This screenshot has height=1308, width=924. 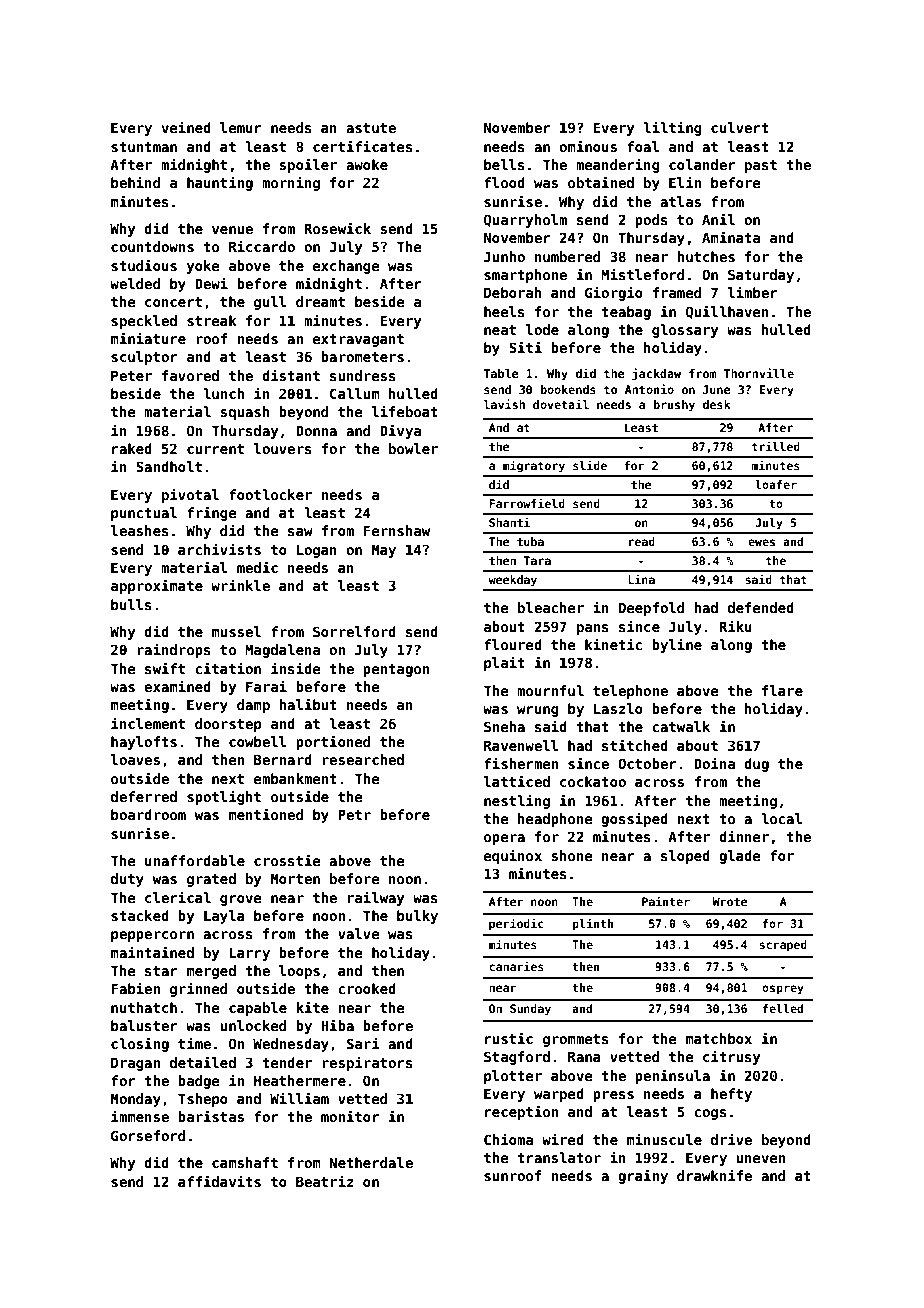 I want to click on brushy, so click(x=674, y=406).
